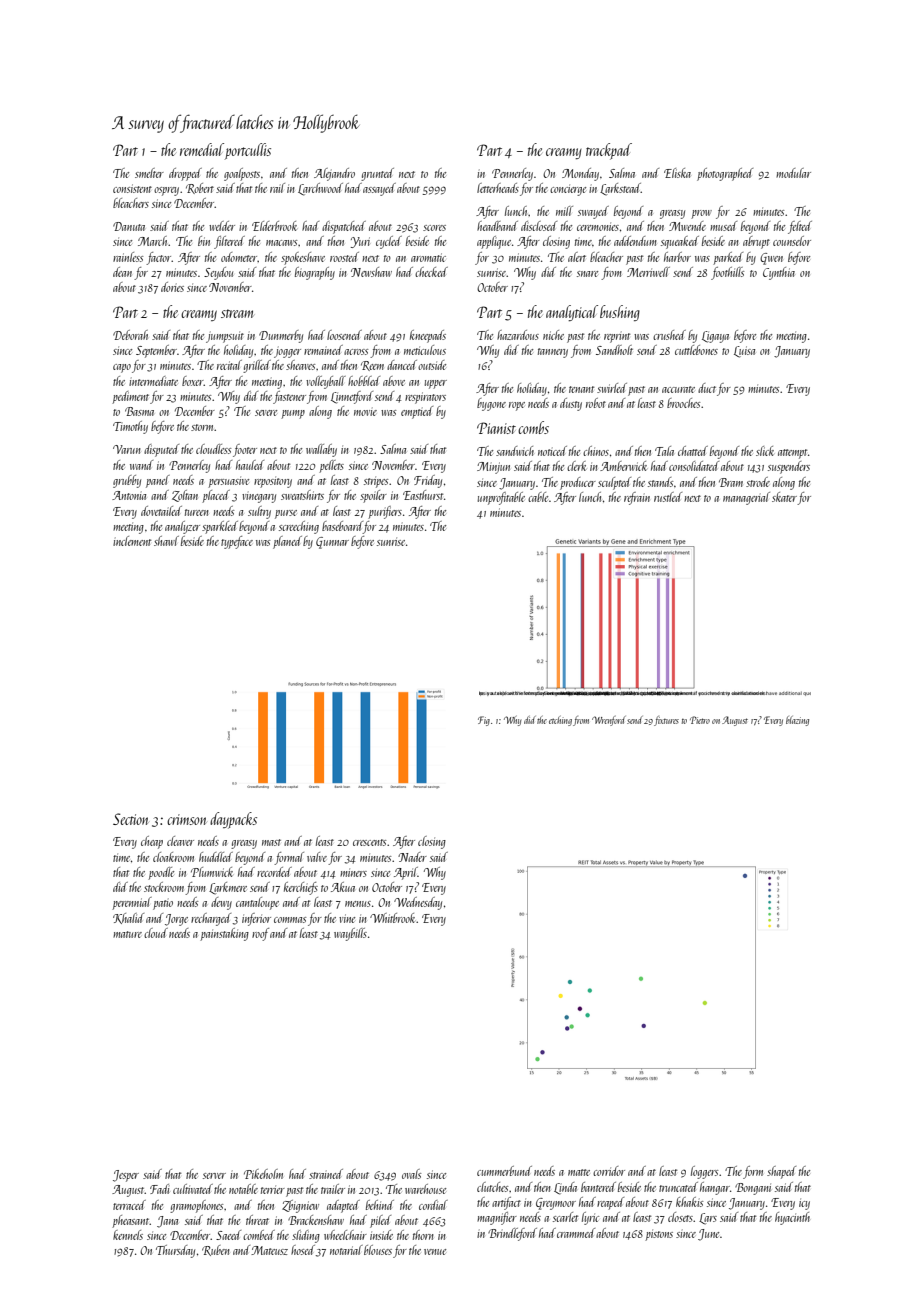  What do you see at coordinates (797, 721) in the page?
I see `blazing` at bounding box center [797, 721].
